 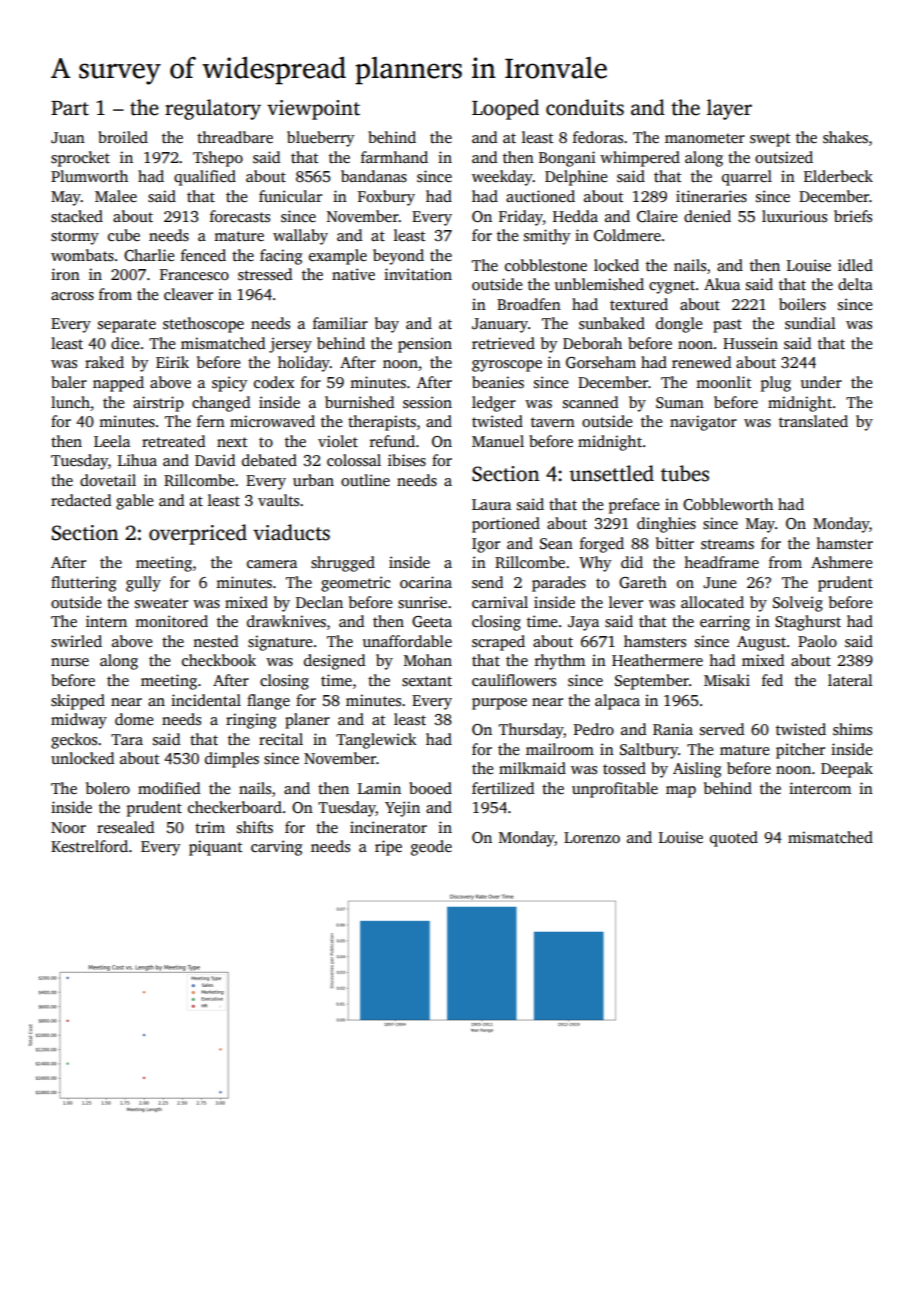 What do you see at coordinates (576, 178) in the screenshot?
I see `Delphine` at bounding box center [576, 178].
